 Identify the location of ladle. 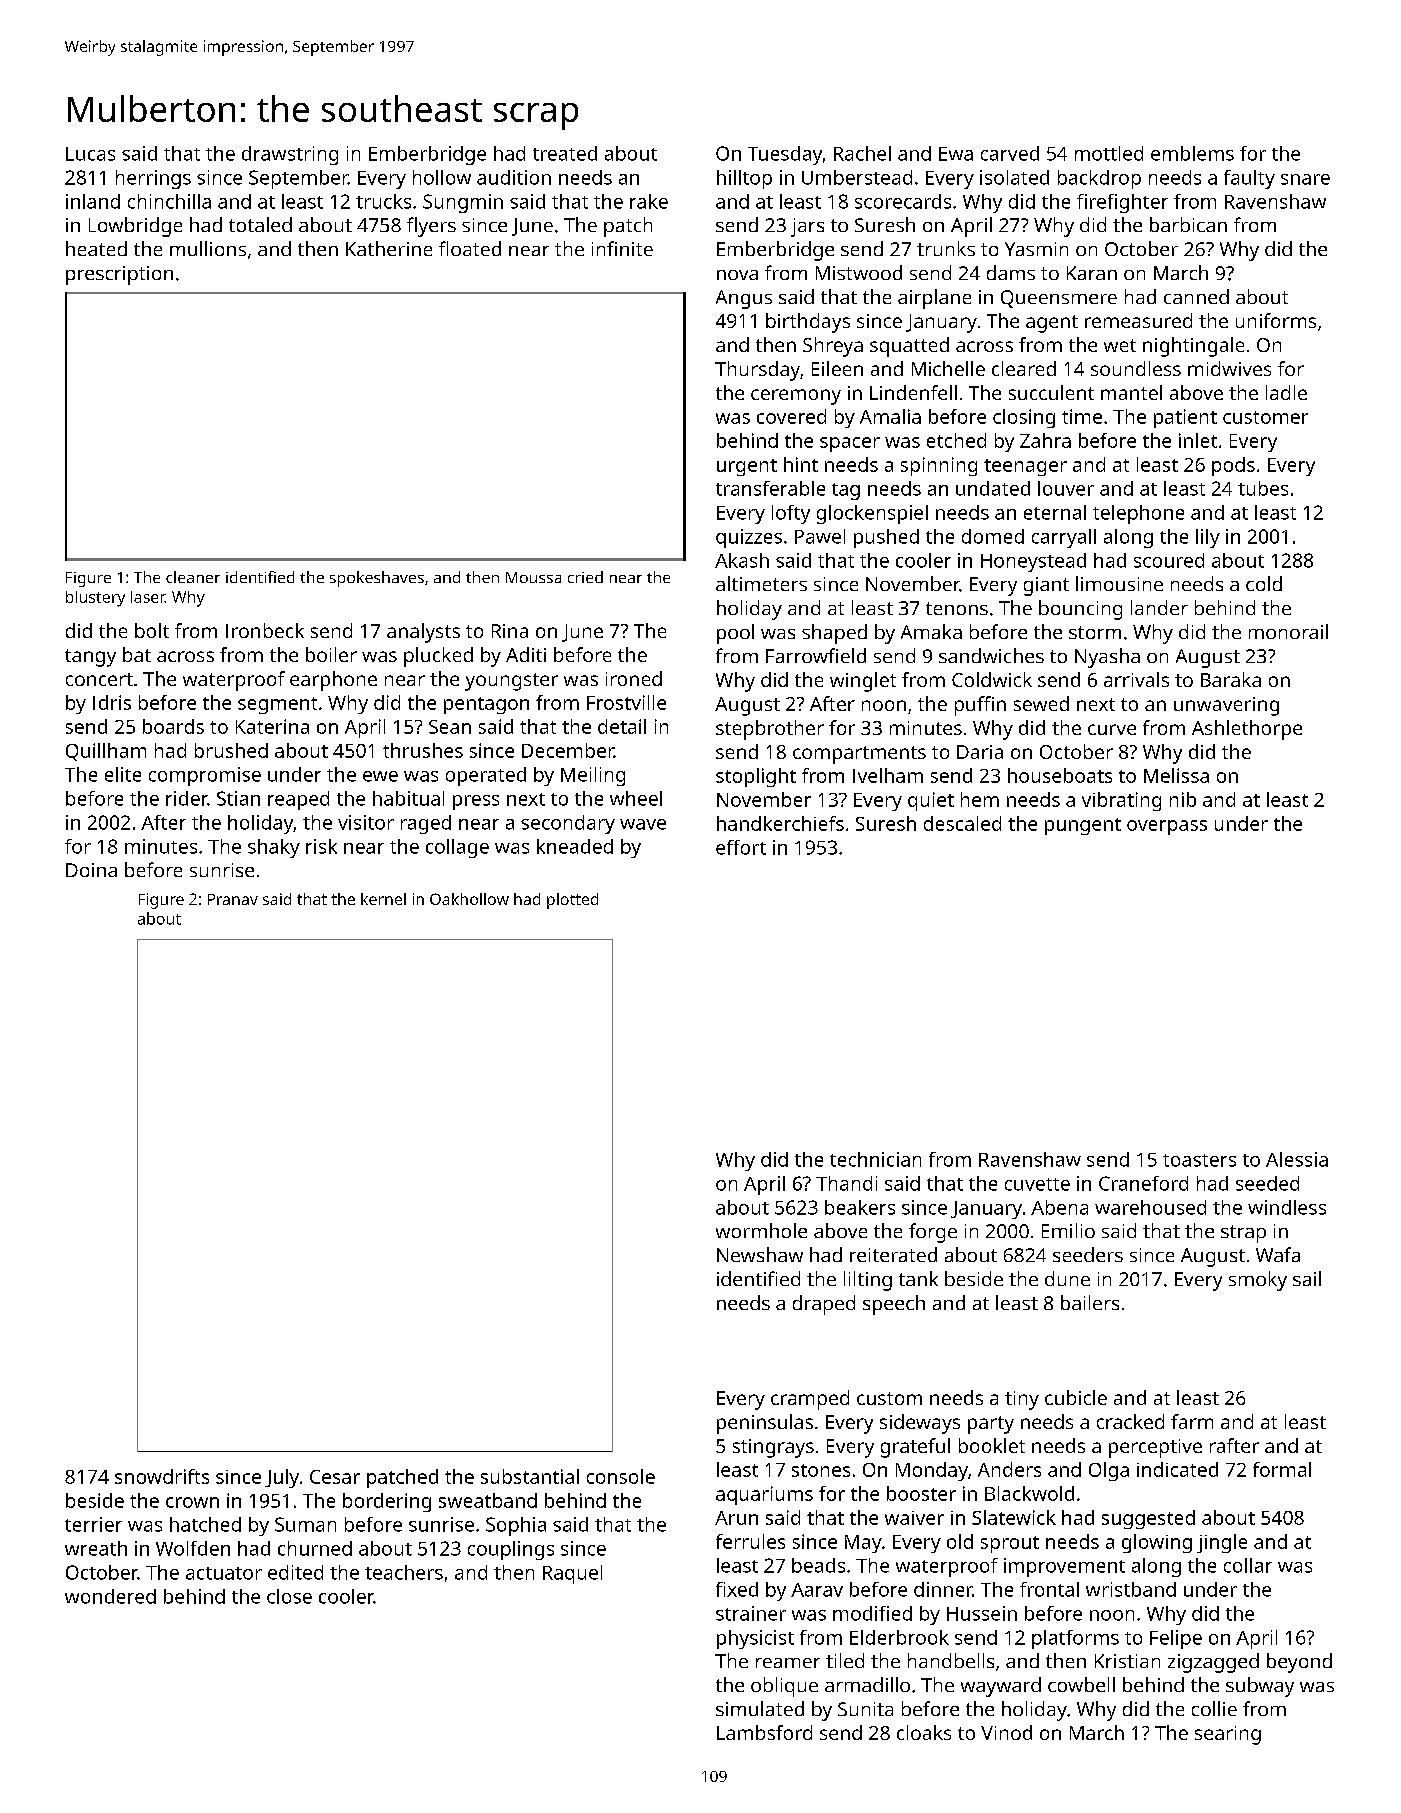
(1286, 392).
